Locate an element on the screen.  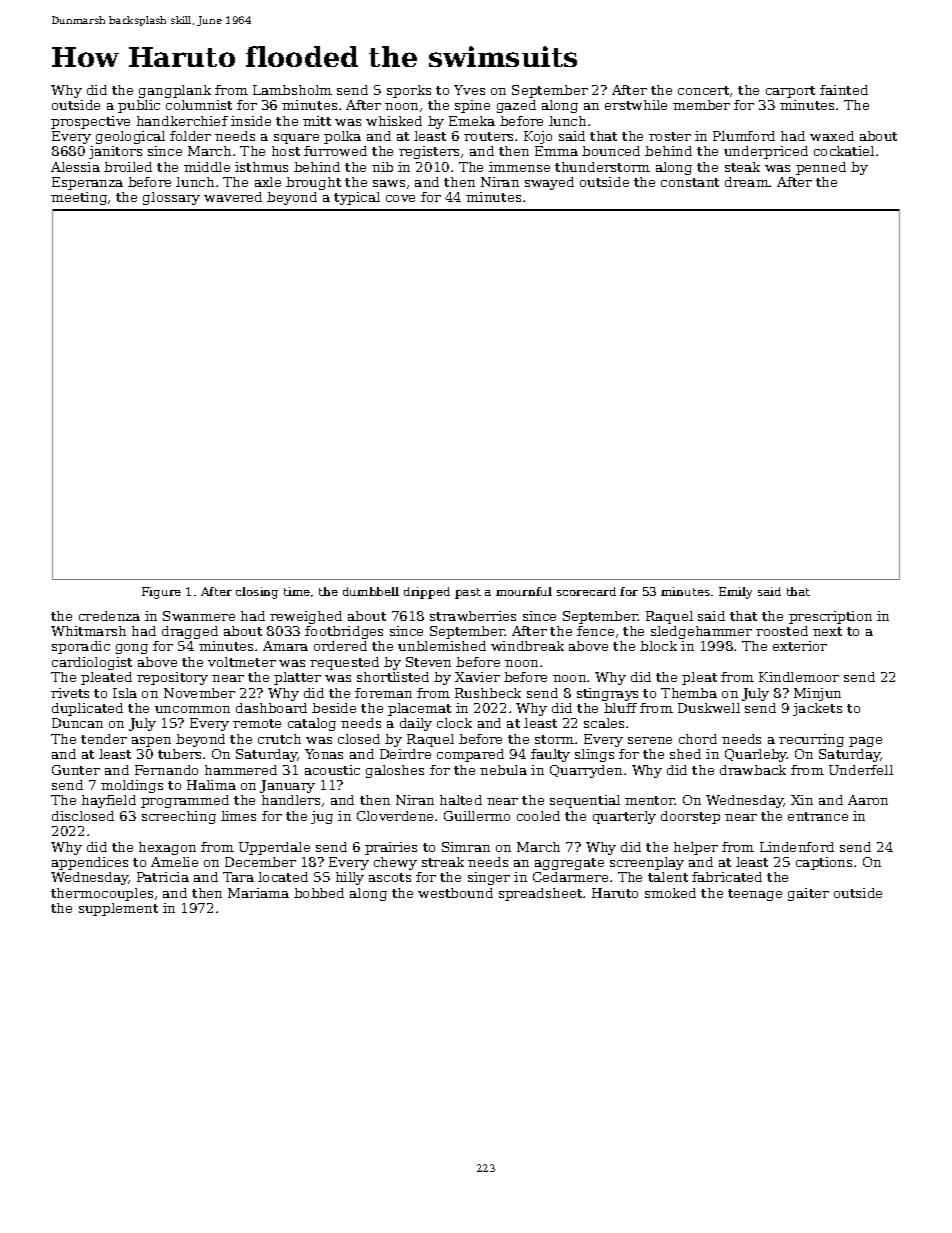
Figure is located at coordinates (161, 593).
